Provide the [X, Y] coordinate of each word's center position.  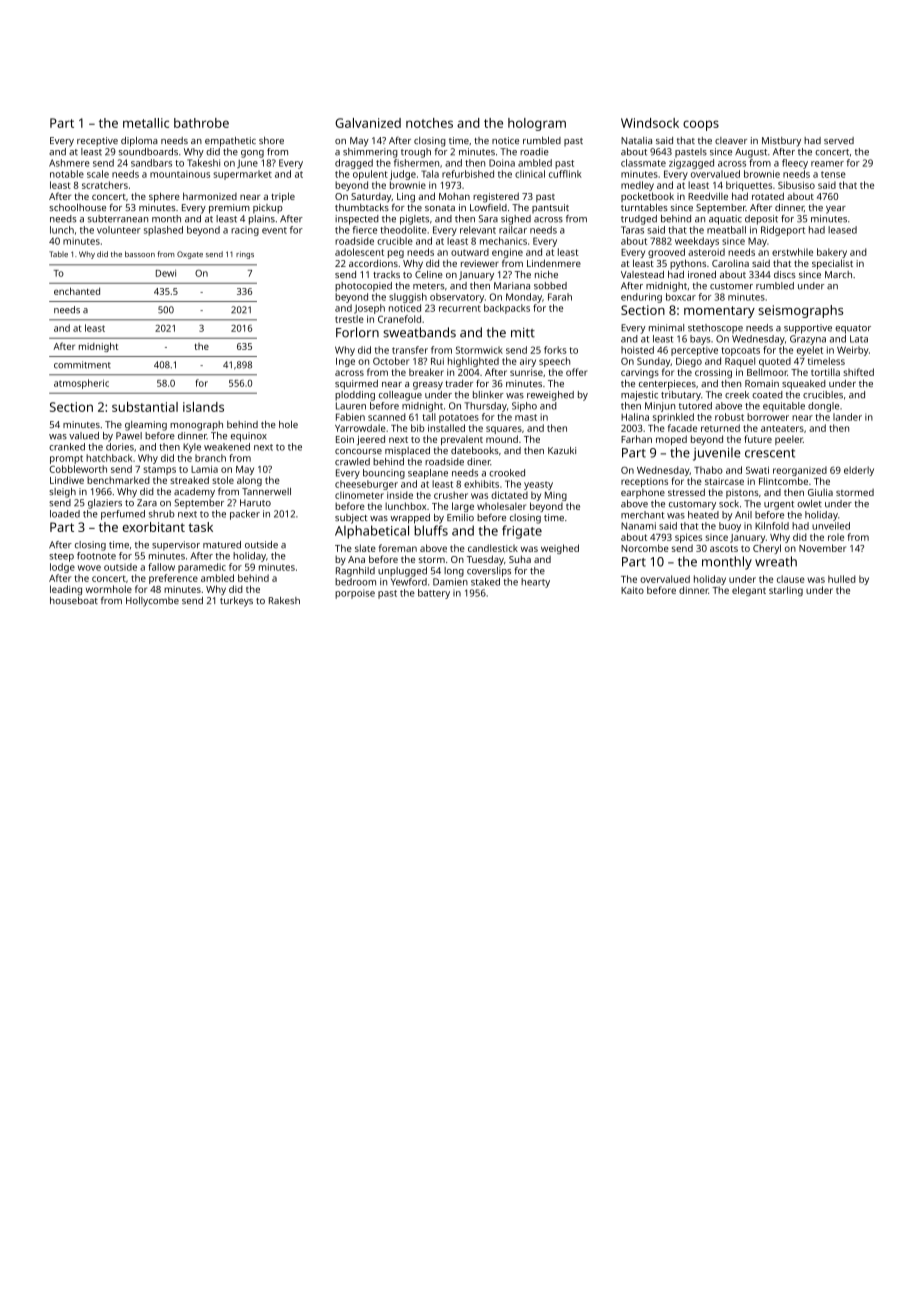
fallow [161, 567]
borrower [768, 417]
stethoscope [715, 328]
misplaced [407, 452]
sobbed [550, 286]
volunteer [119, 230]
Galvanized [368, 123]
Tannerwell [266, 491]
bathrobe [201, 123]
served [839, 140]
